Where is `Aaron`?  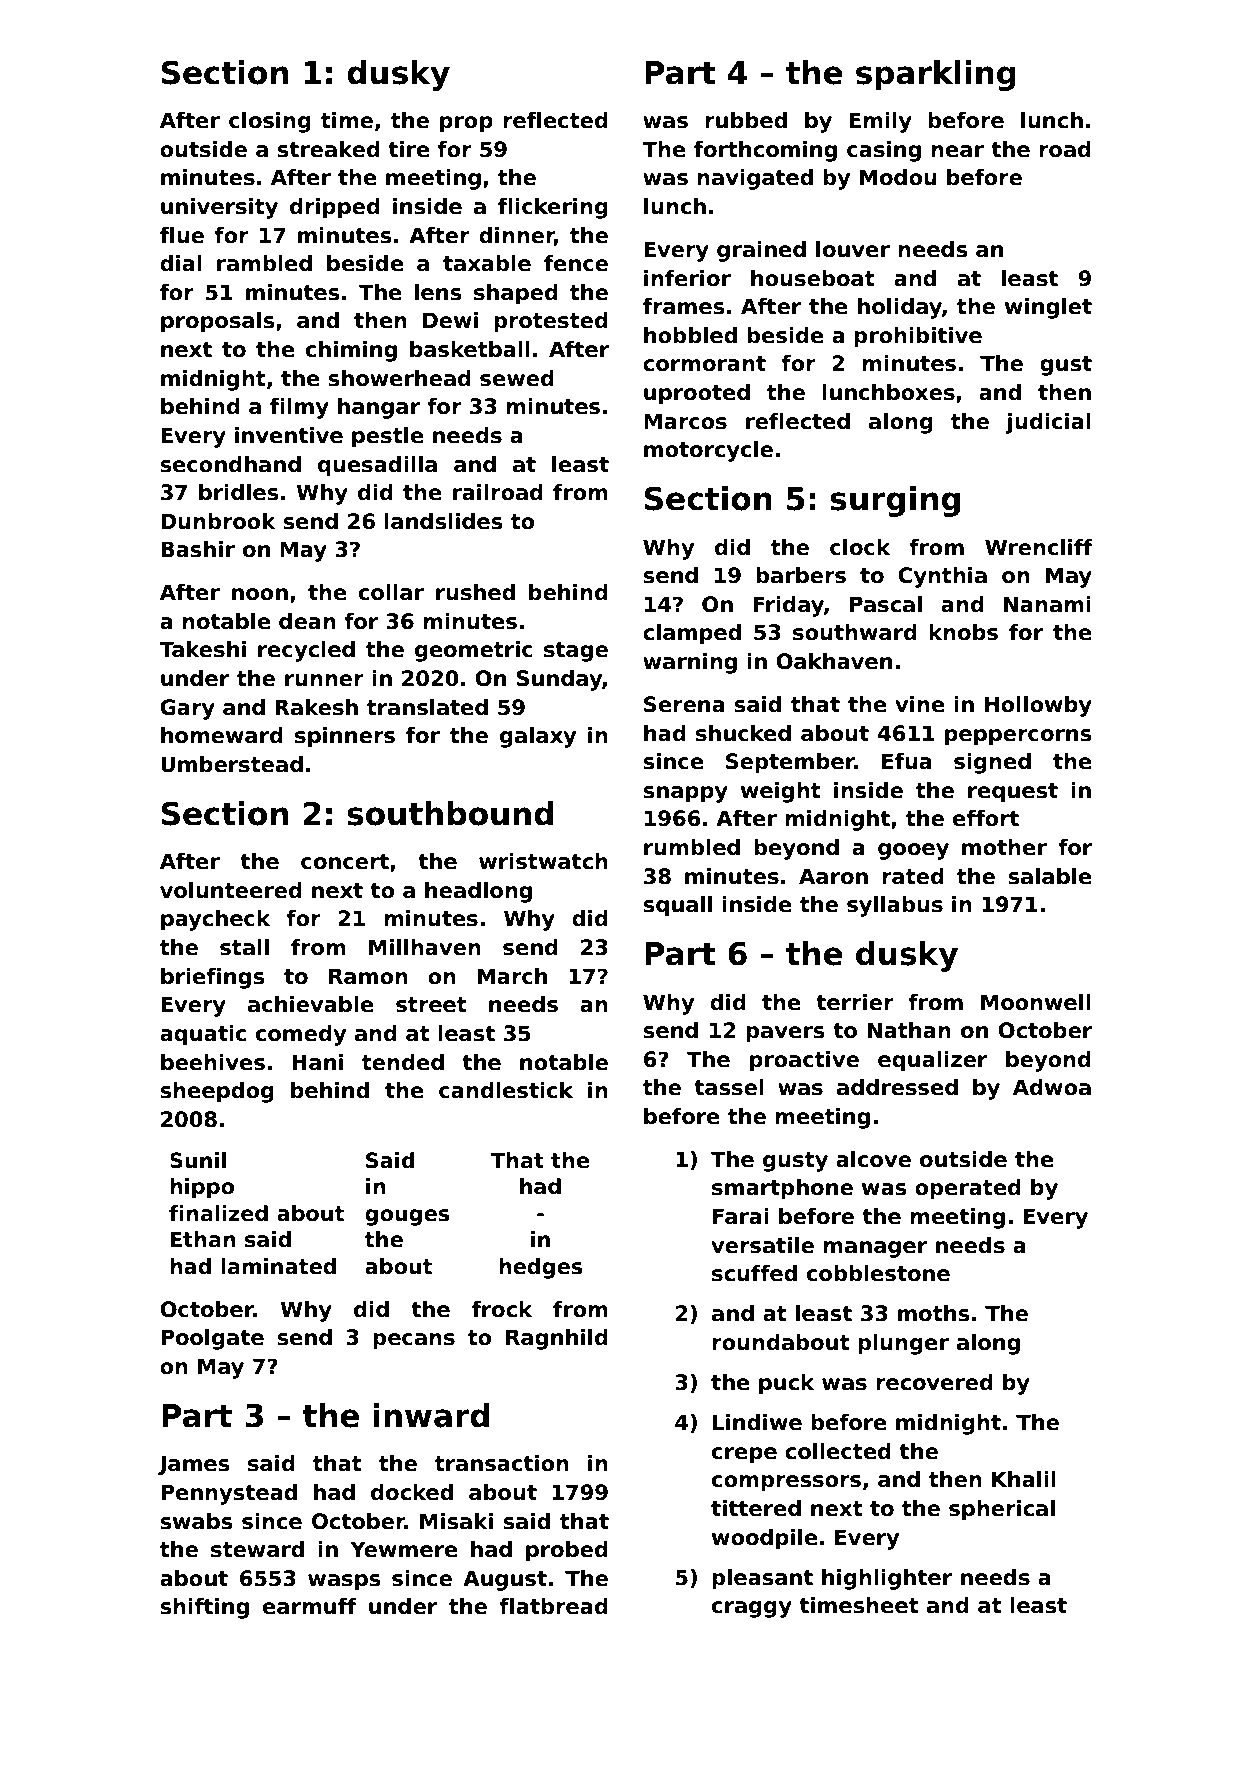
Aaron is located at coordinates (833, 876).
